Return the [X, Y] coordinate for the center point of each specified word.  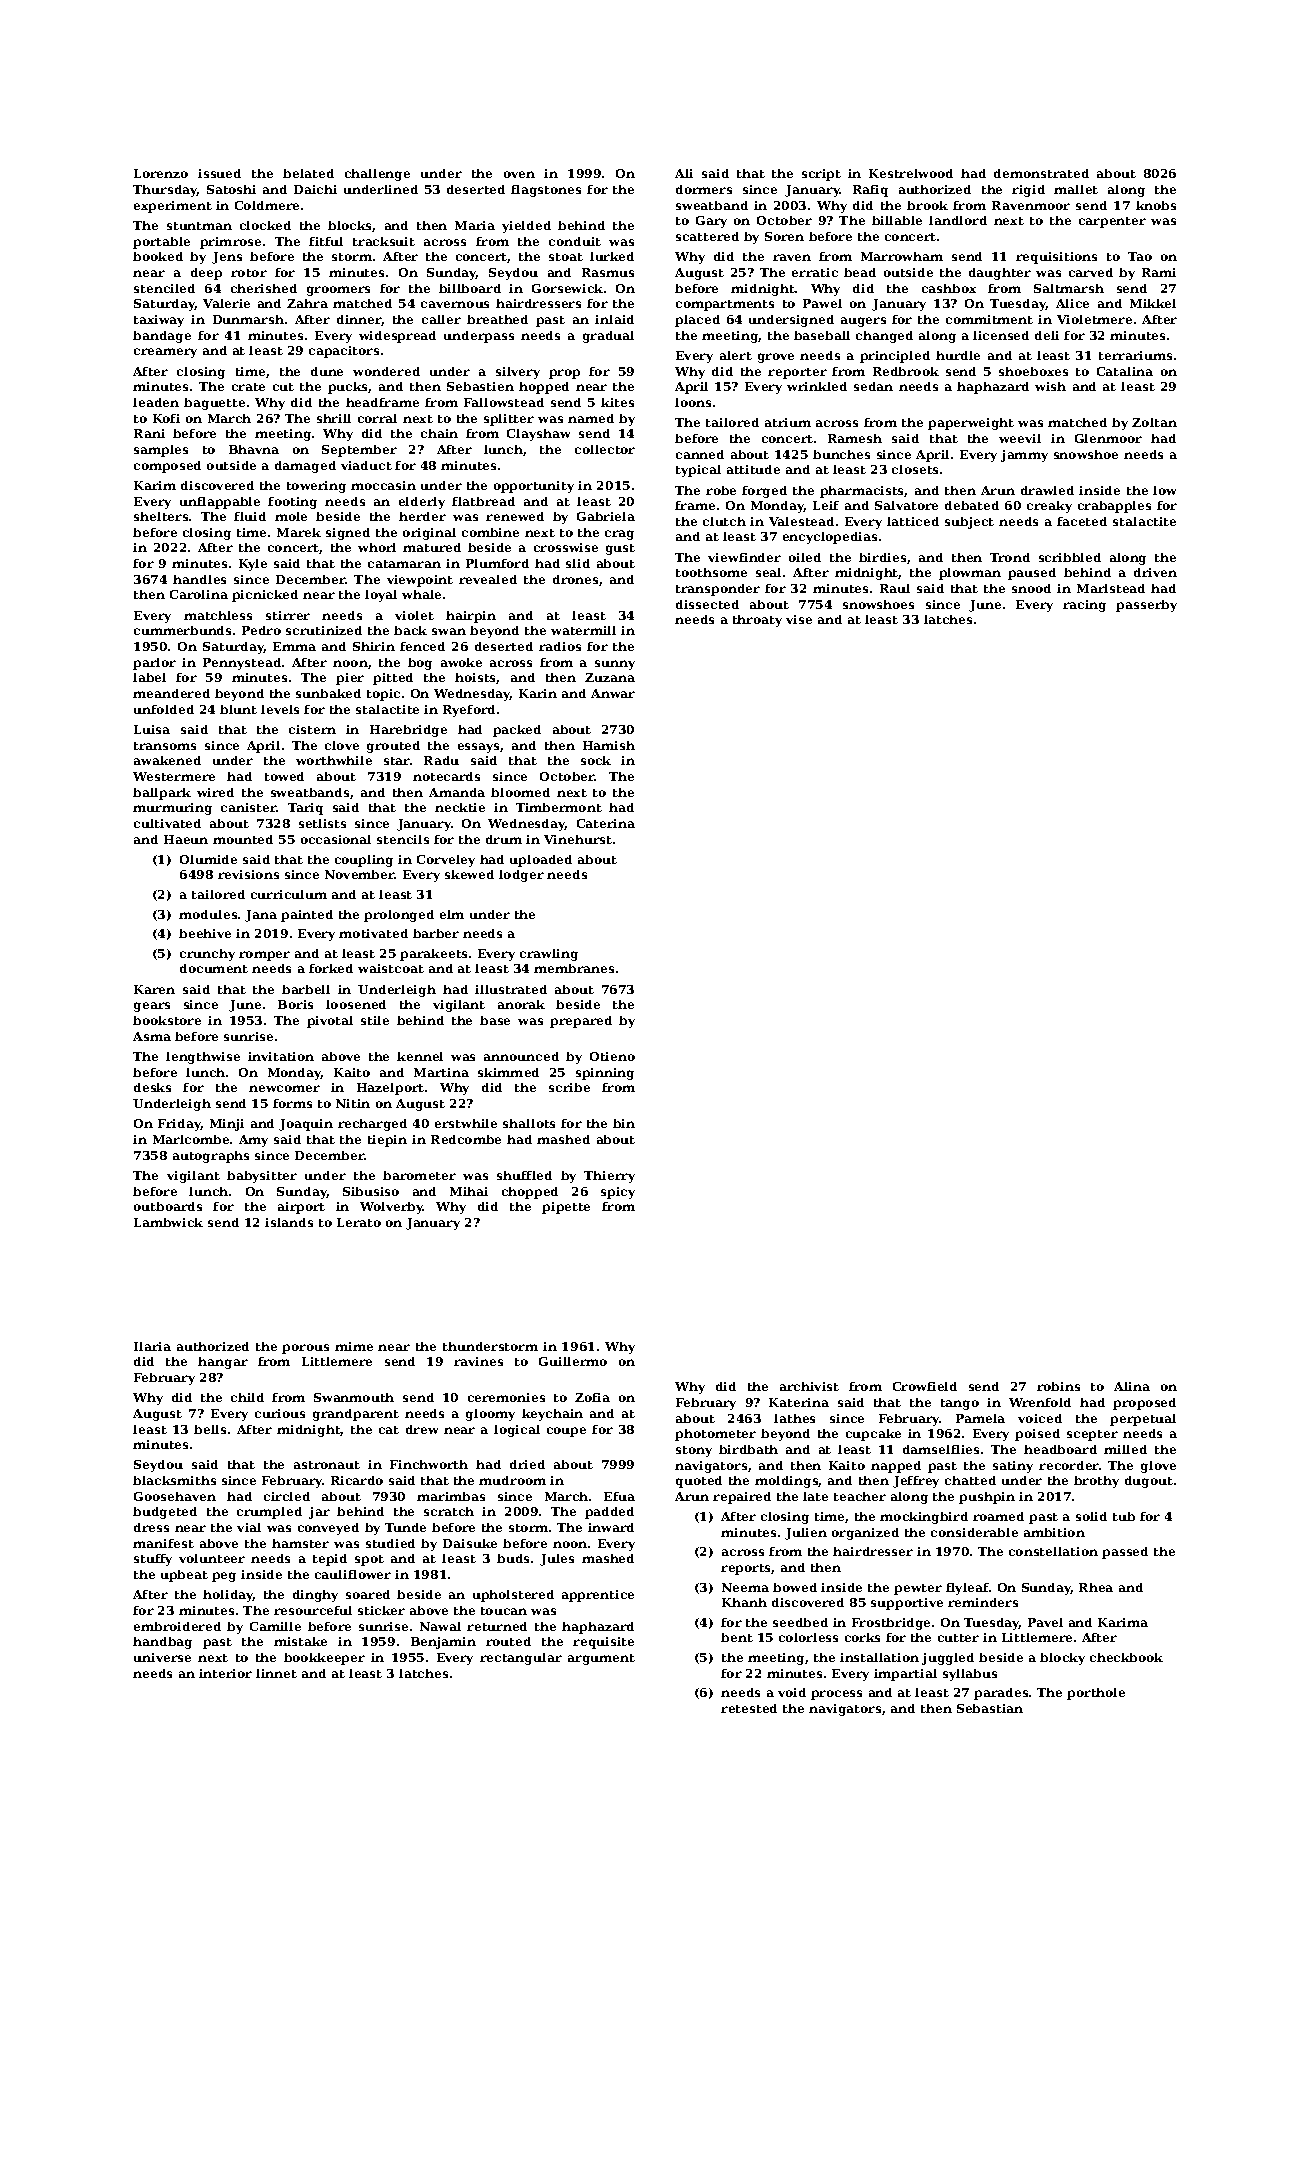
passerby [1146, 606]
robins [1058, 1386]
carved [1091, 272]
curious [280, 1413]
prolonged [399, 916]
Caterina [606, 823]
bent [737, 1637]
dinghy [315, 1596]
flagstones [546, 191]
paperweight [971, 424]
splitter [509, 420]
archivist [809, 1386]
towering [316, 487]
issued [219, 173]
